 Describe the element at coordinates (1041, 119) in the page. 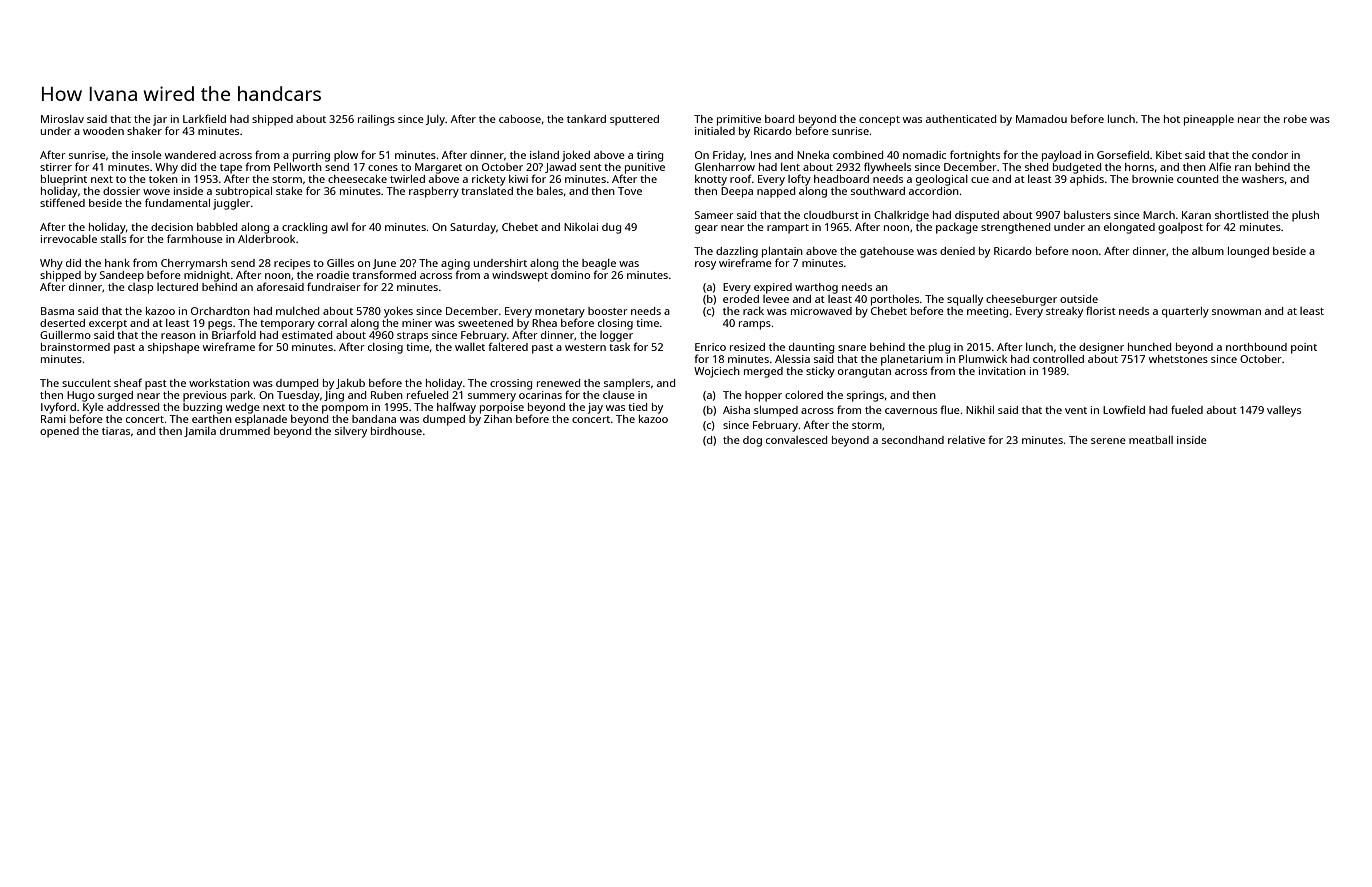

I see `Mamadou` at that location.
